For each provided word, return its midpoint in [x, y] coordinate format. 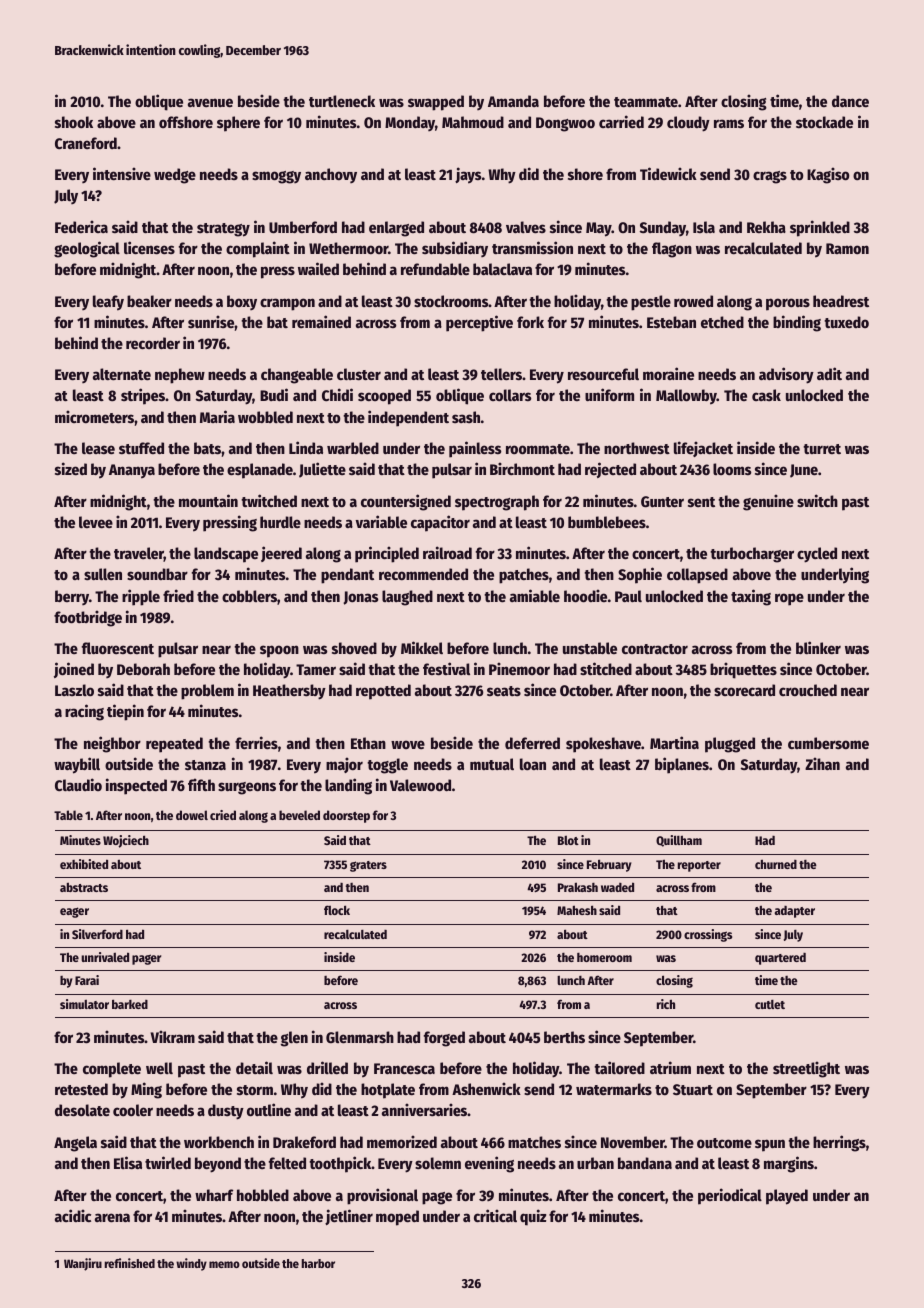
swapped [436, 103]
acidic [73, 1215]
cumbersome [828, 743]
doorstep [346, 816]
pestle [651, 303]
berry [72, 597]
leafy [108, 303]
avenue [210, 102]
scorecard [744, 690]
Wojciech [126, 841]
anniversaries [425, 1109]
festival [446, 668]
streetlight [806, 1069]
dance [850, 101]
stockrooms [451, 301]
